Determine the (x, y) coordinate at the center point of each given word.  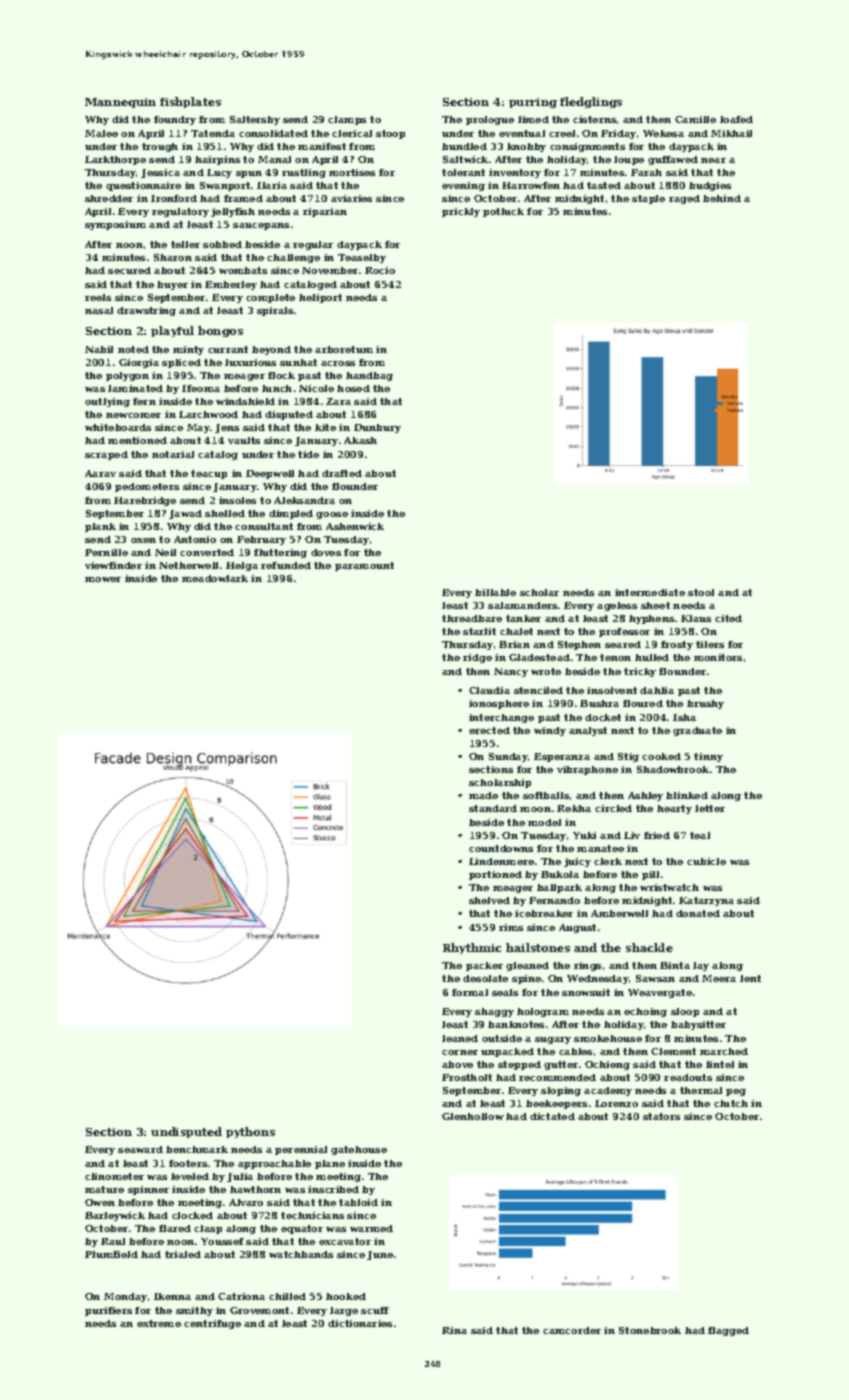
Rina (454, 1330)
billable (495, 592)
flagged (728, 1331)
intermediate (650, 592)
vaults (244, 440)
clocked (192, 1215)
